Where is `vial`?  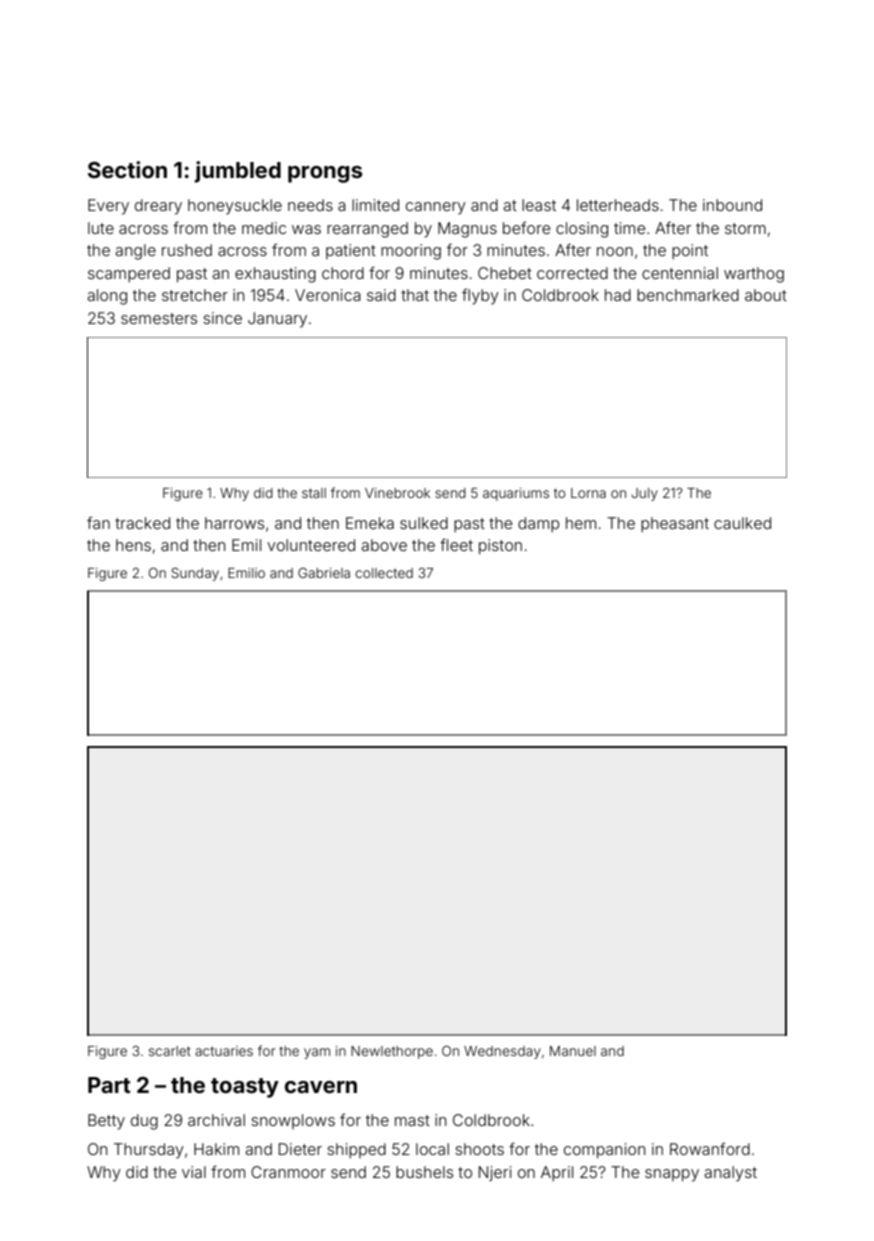
vial is located at coordinates (194, 1172).
